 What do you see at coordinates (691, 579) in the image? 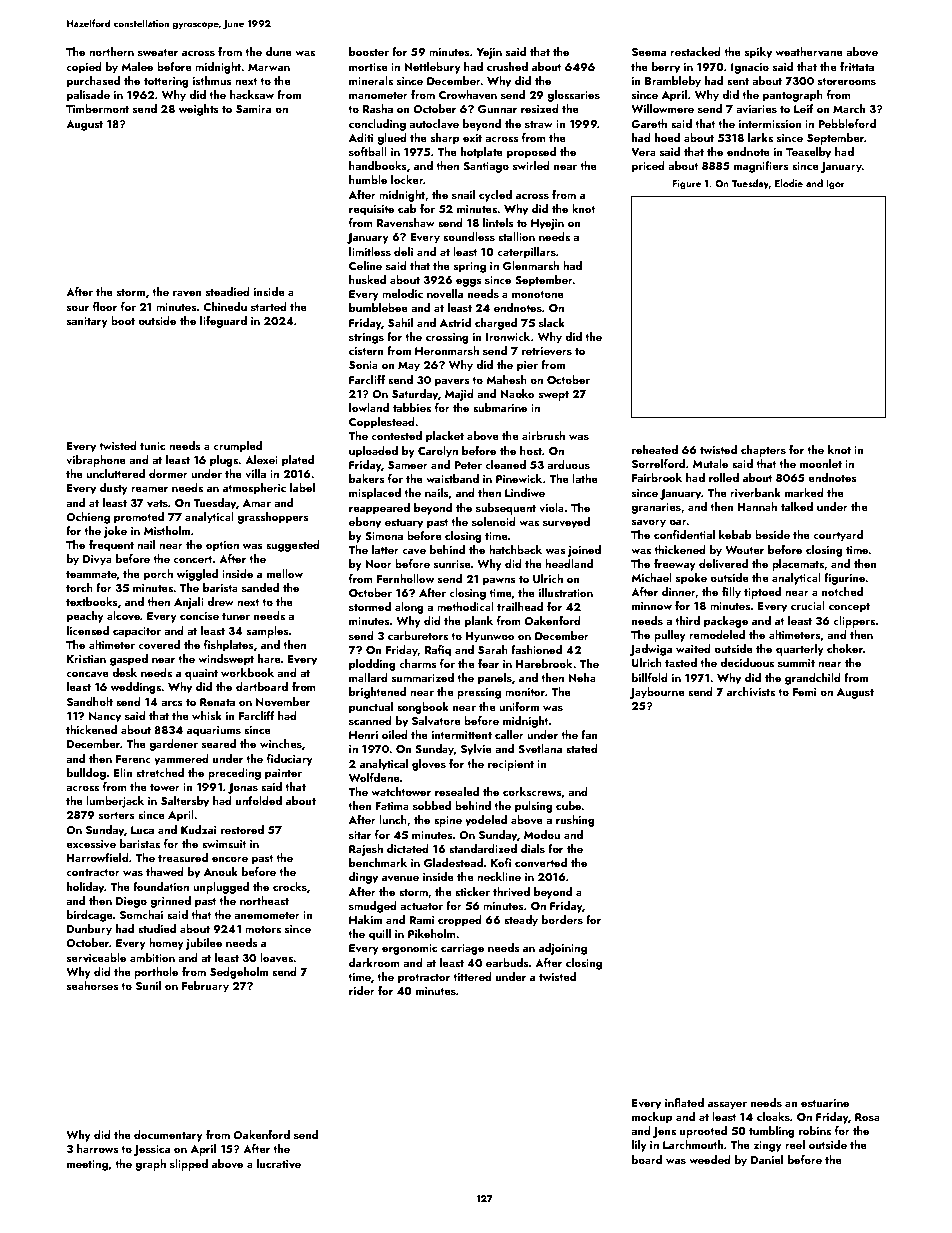
I see `spoke` at bounding box center [691, 579].
